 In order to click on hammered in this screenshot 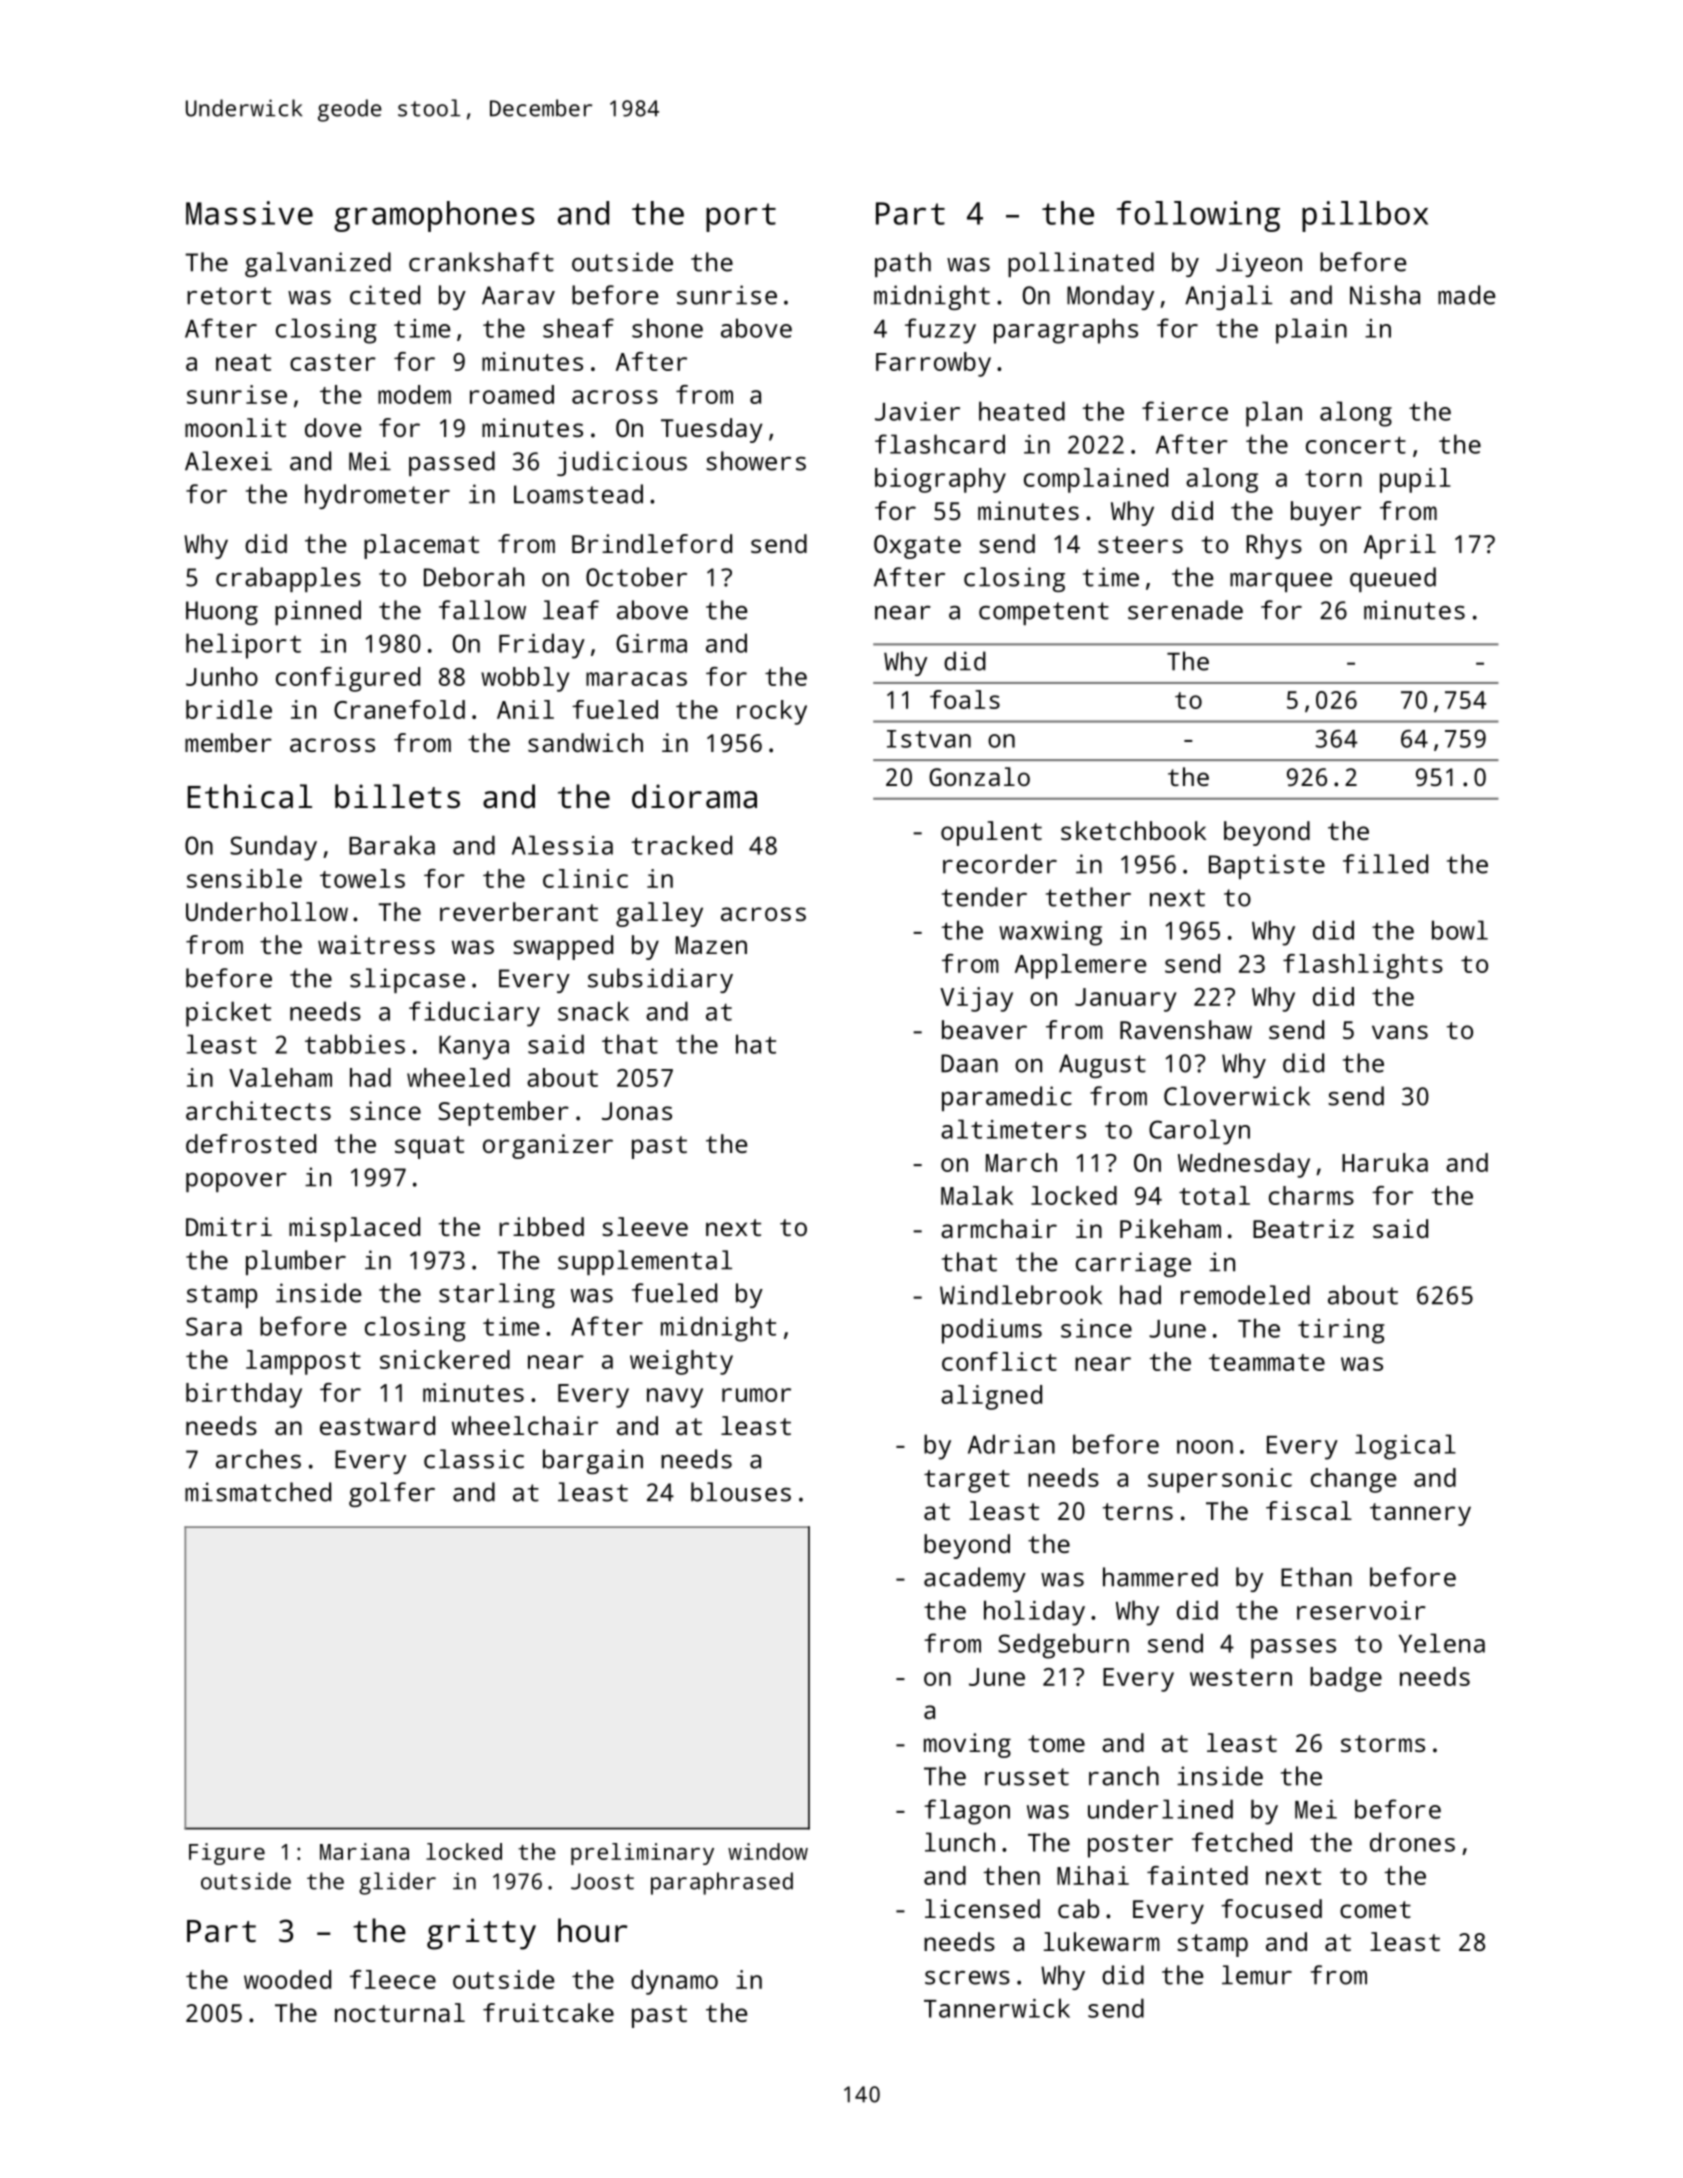, I will do `click(1160, 1577)`.
